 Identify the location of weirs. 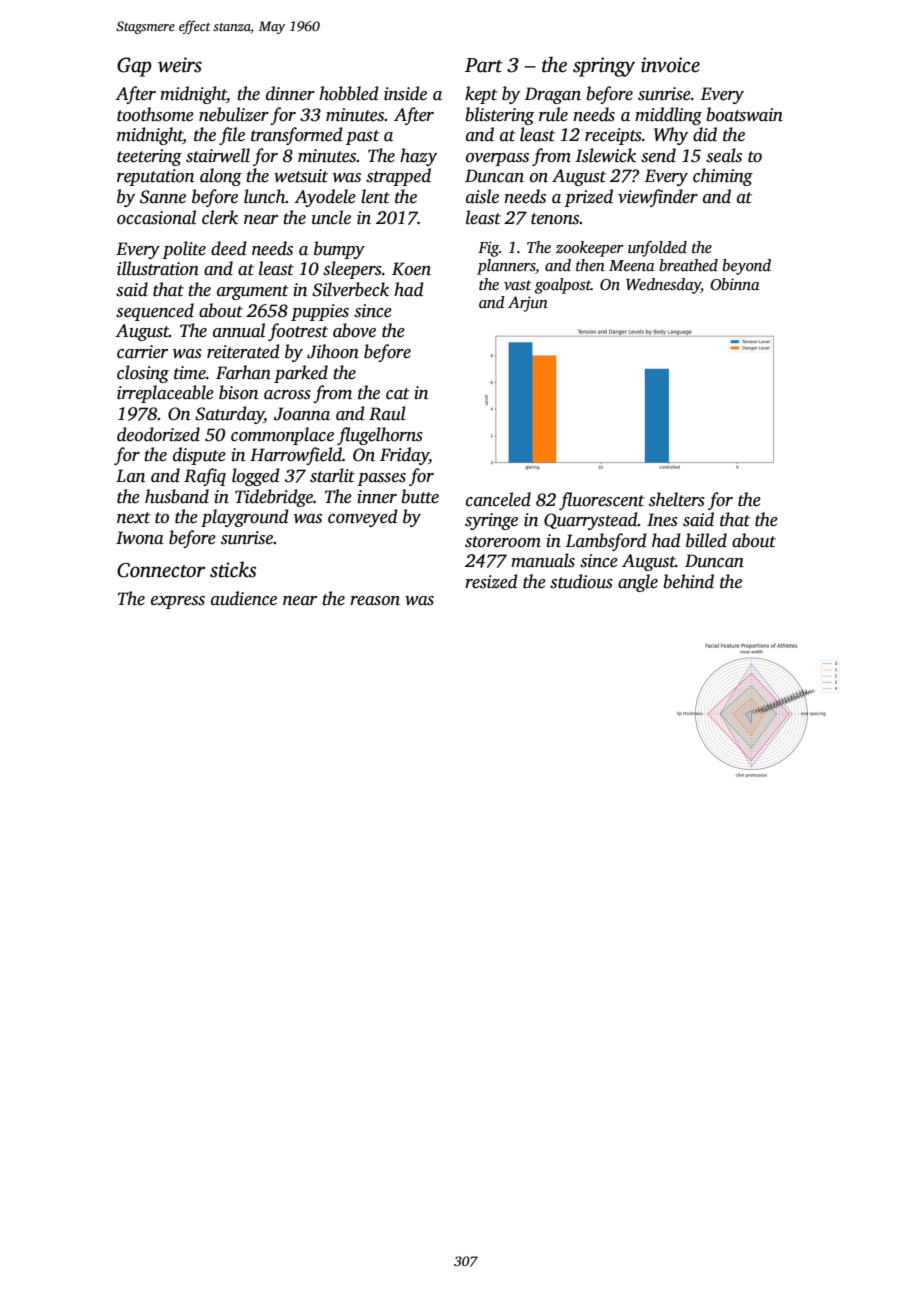
(180, 65).
